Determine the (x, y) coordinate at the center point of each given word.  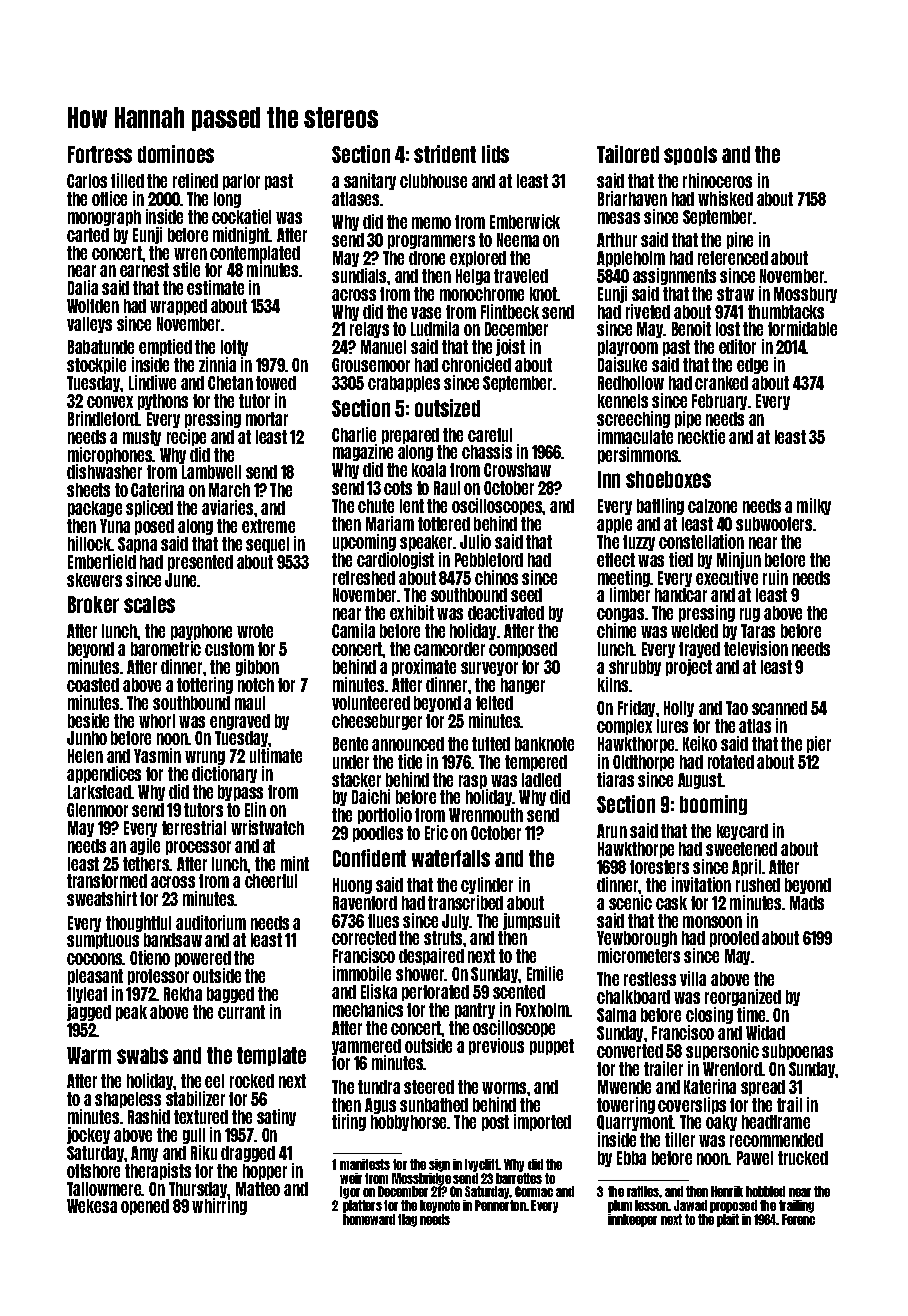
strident (445, 154)
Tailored (628, 154)
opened (145, 1207)
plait (728, 1220)
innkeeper (632, 1220)
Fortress (100, 154)
